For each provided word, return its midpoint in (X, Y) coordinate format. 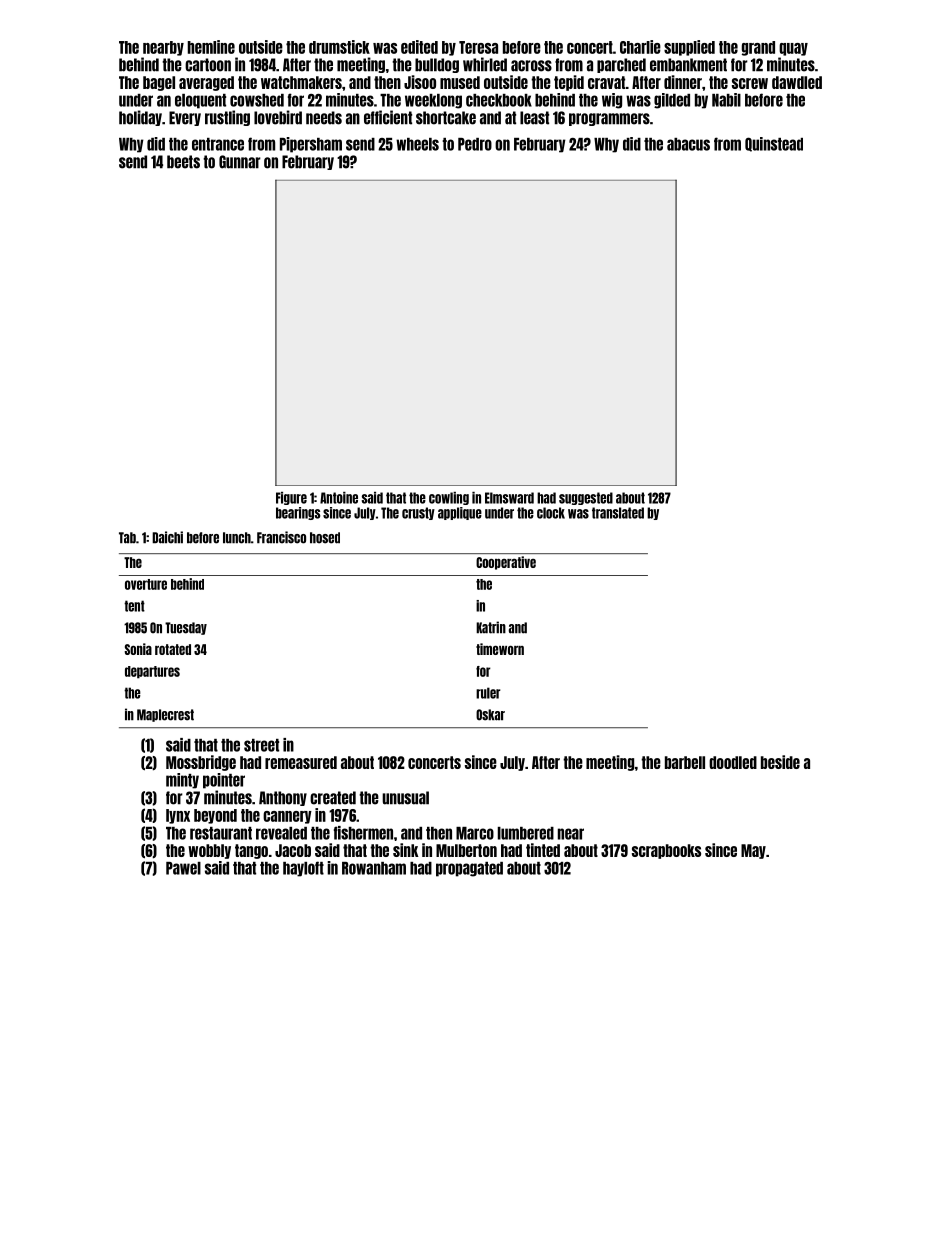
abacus (688, 144)
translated (618, 513)
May (753, 851)
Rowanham (374, 868)
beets (183, 162)
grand (758, 48)
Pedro (475, 144)
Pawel (183, 868)
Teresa (478, 47)
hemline (211, 47)
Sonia (138, 649)
